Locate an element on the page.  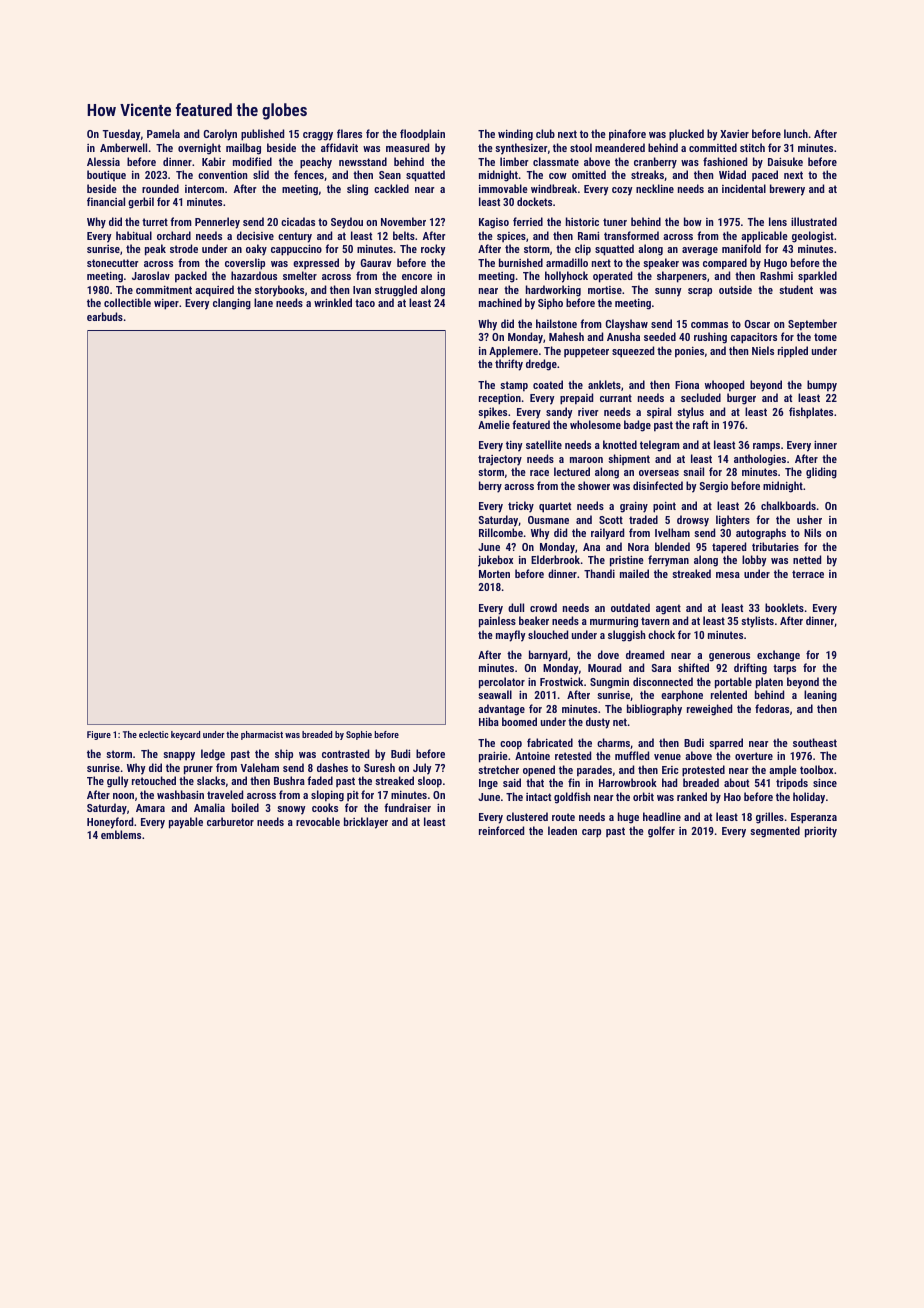
lane is located at coordinates (263, 302).
